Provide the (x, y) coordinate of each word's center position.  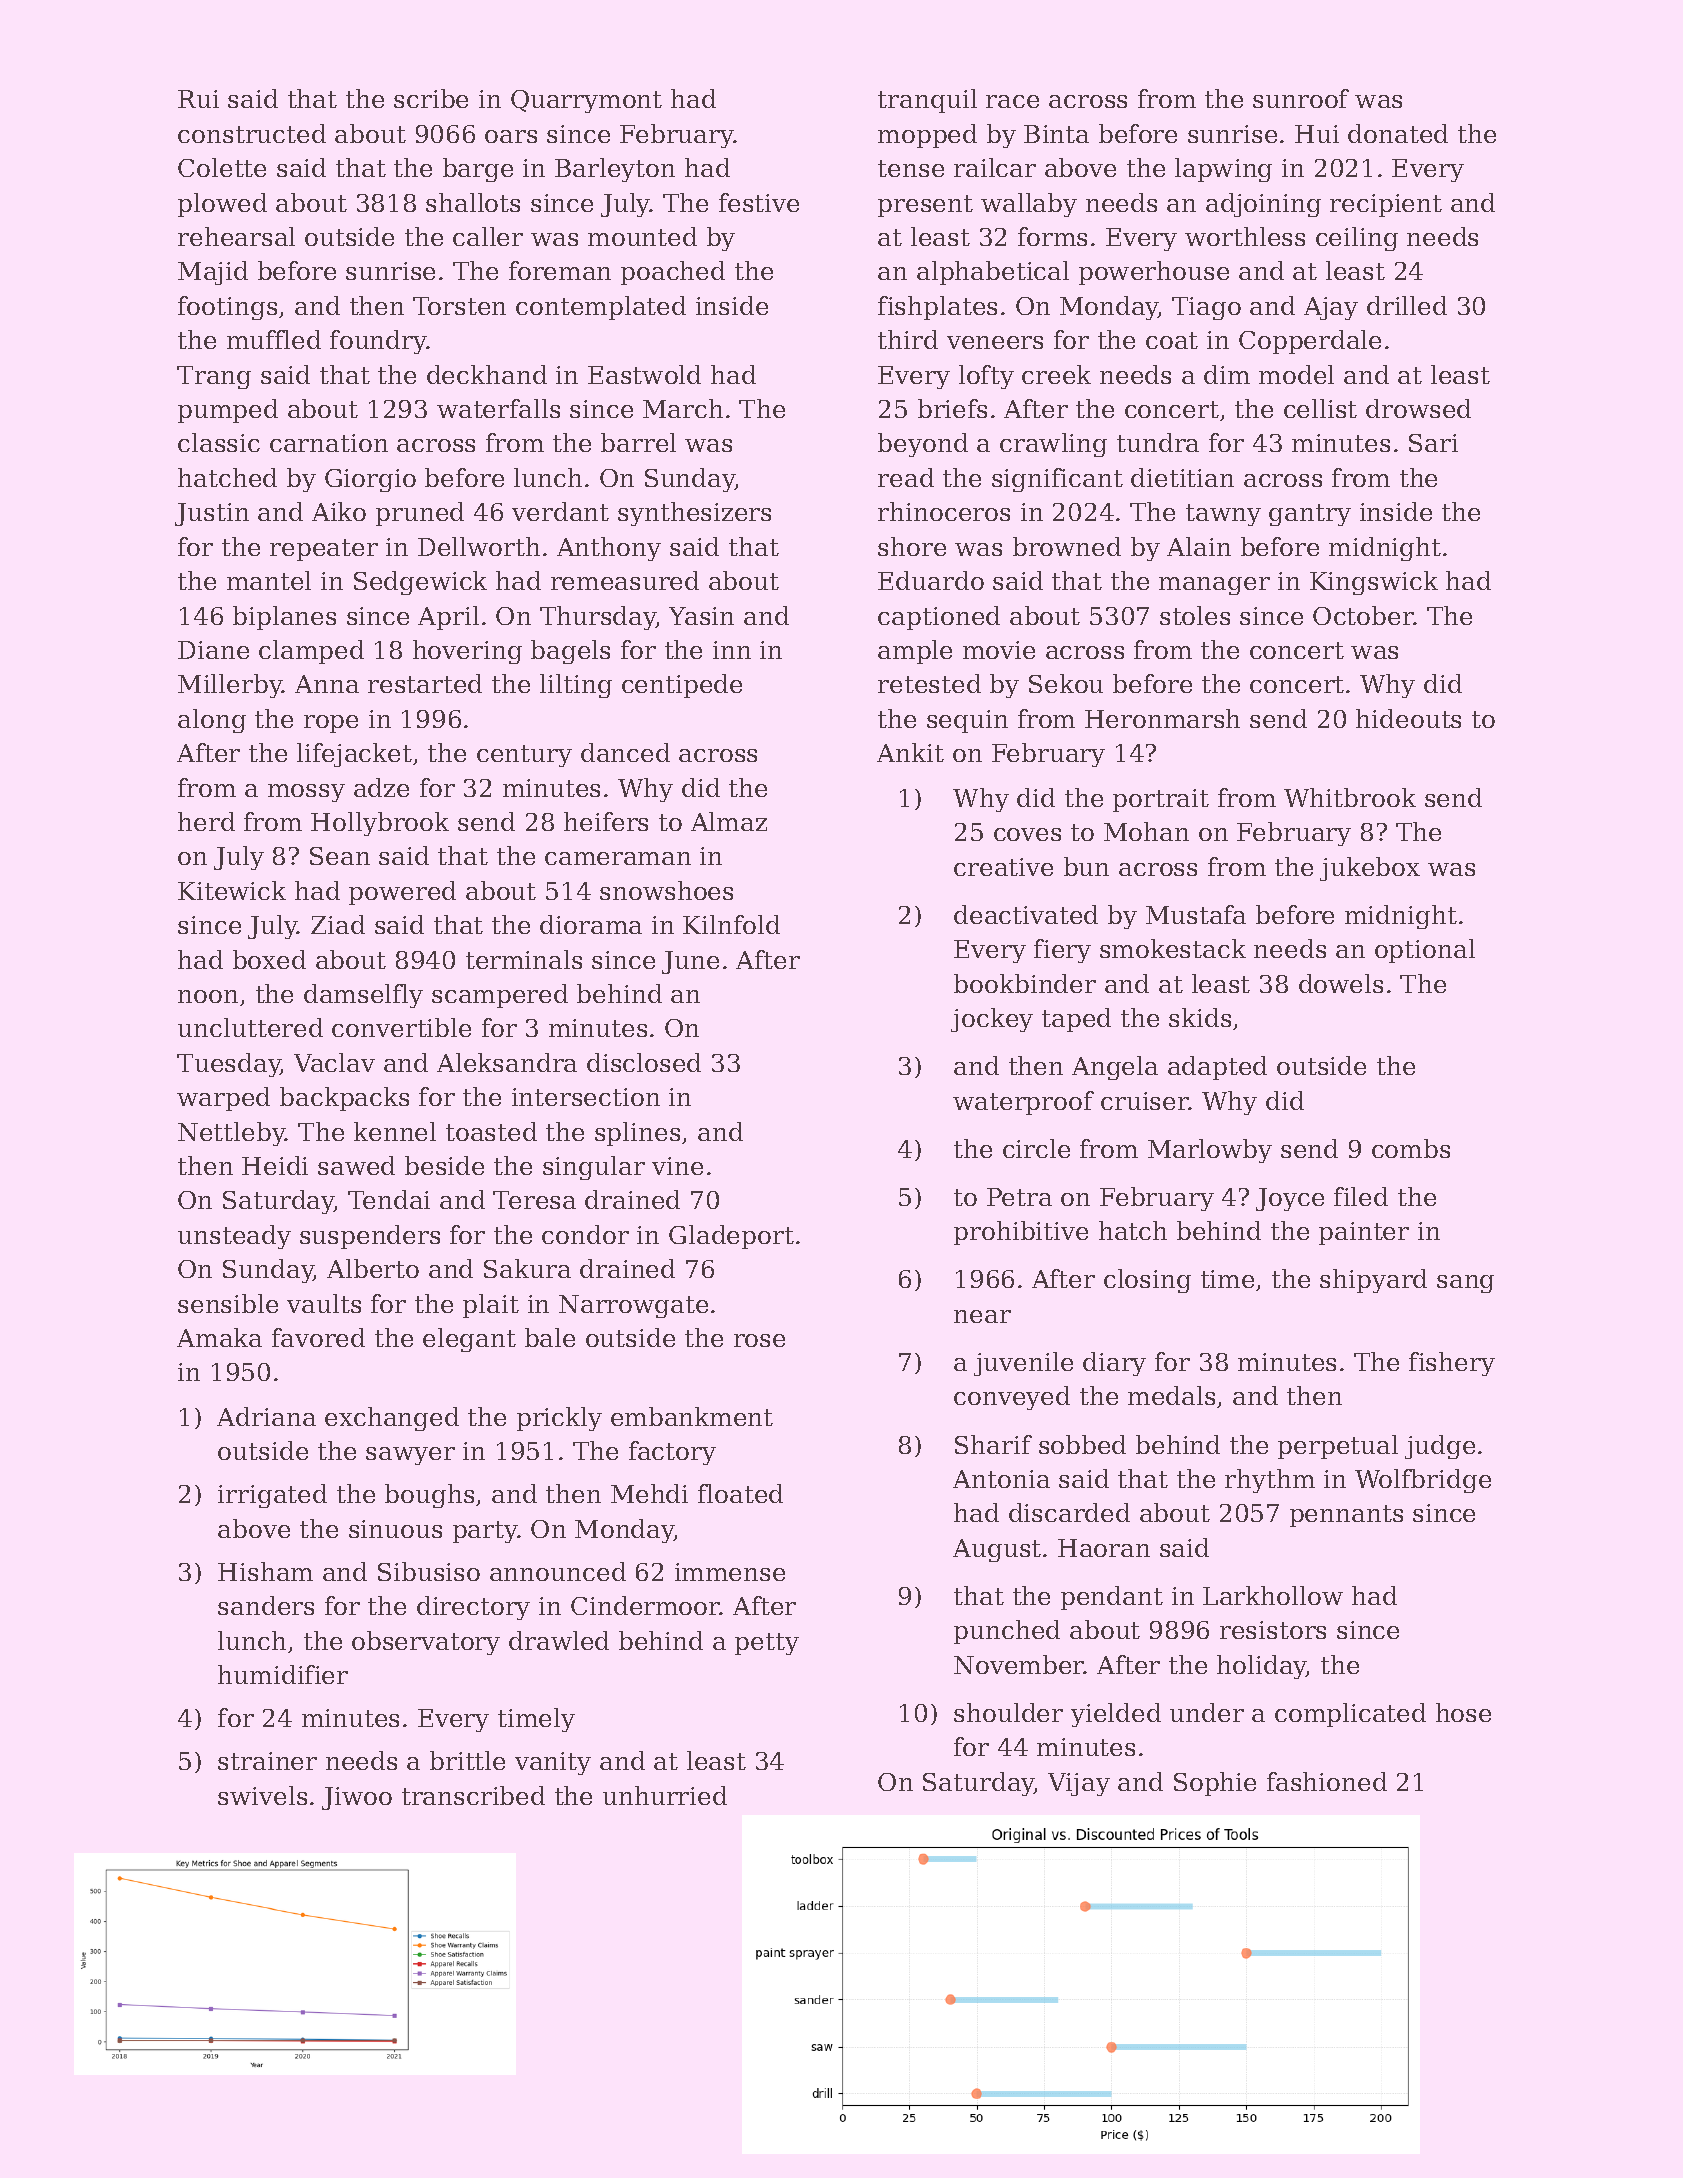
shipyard (1373, 1281)
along (212, 721)
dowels (1341, 983)
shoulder (1008, 1712)
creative (1003, 867)
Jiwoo (357, 1798)
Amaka (219, 1337)
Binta (1056, 134)
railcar (995, 167)
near (982, 1316)
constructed (252, 133)
